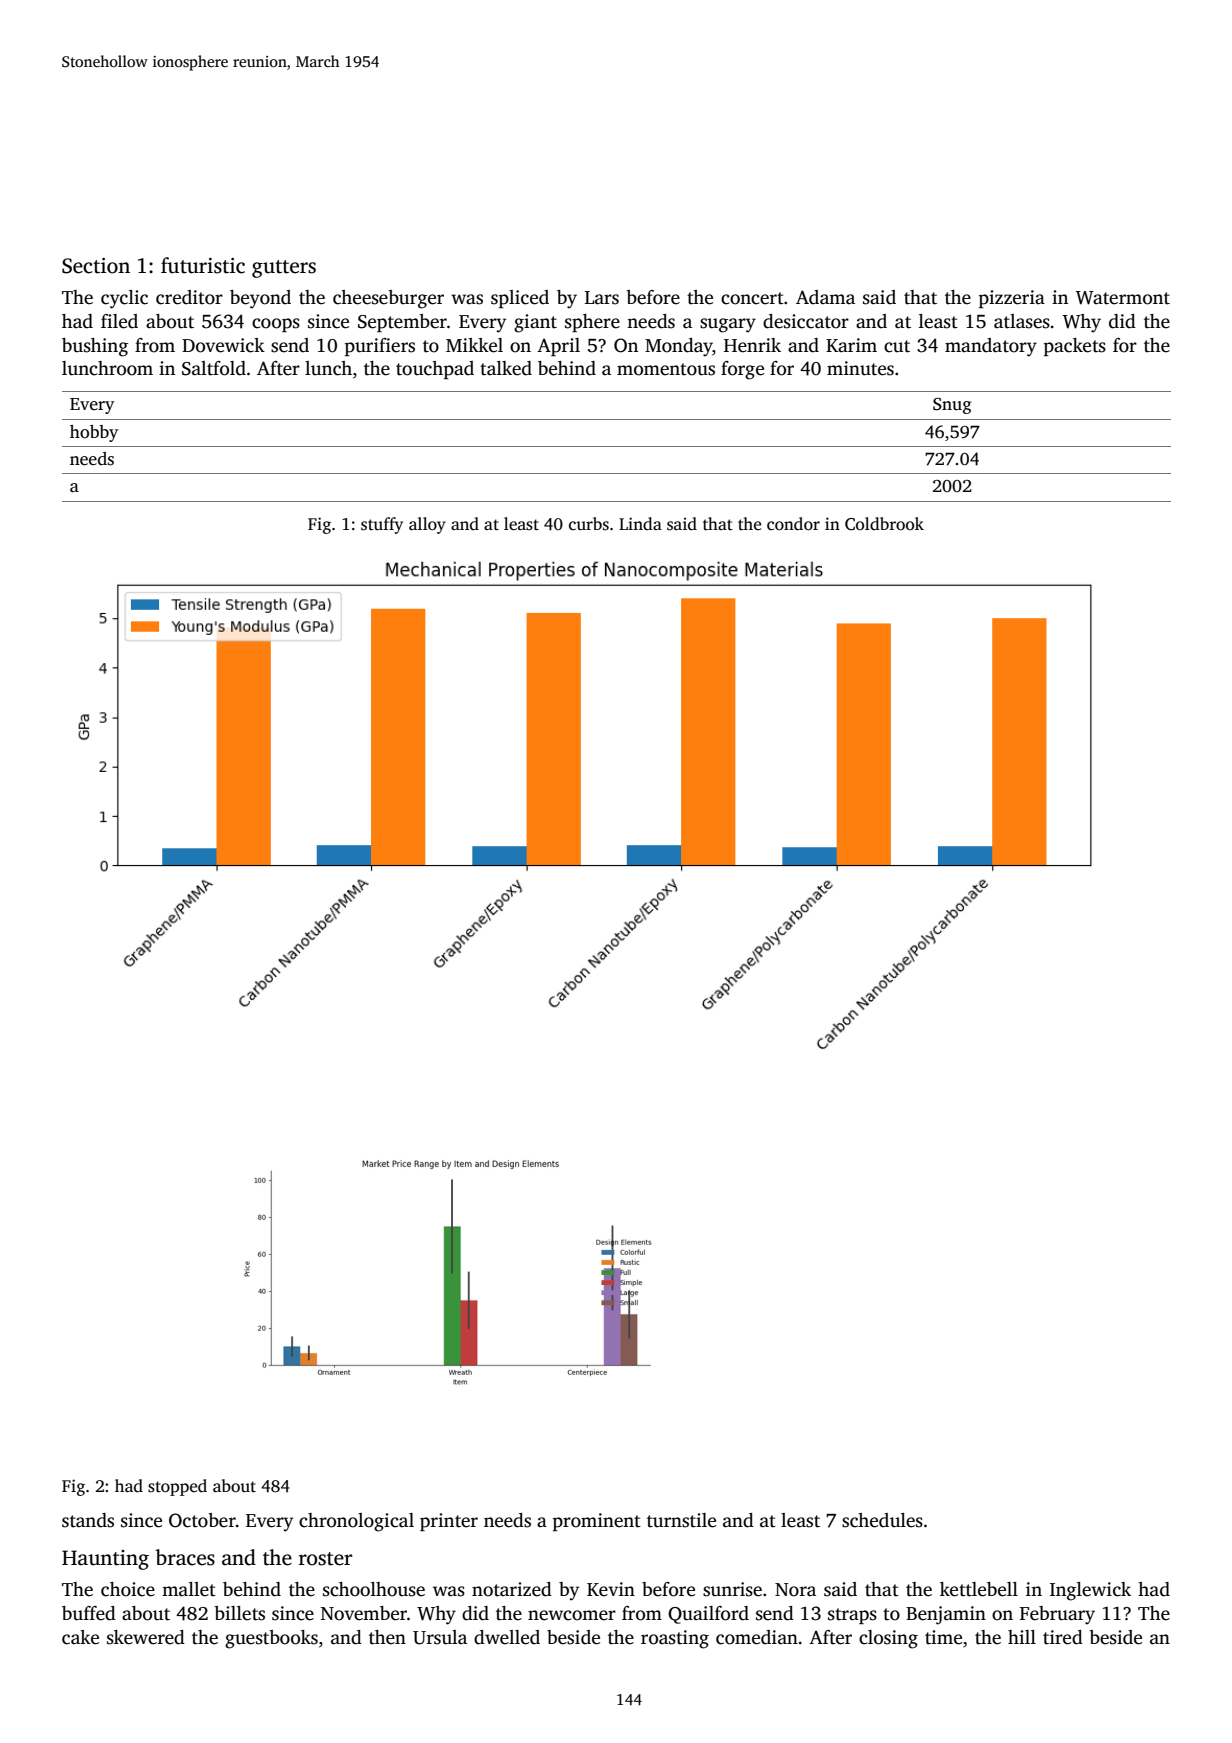 The height and width of the screenshot is (1743, 1232). I want to click on alloy, so click(427, 525).
